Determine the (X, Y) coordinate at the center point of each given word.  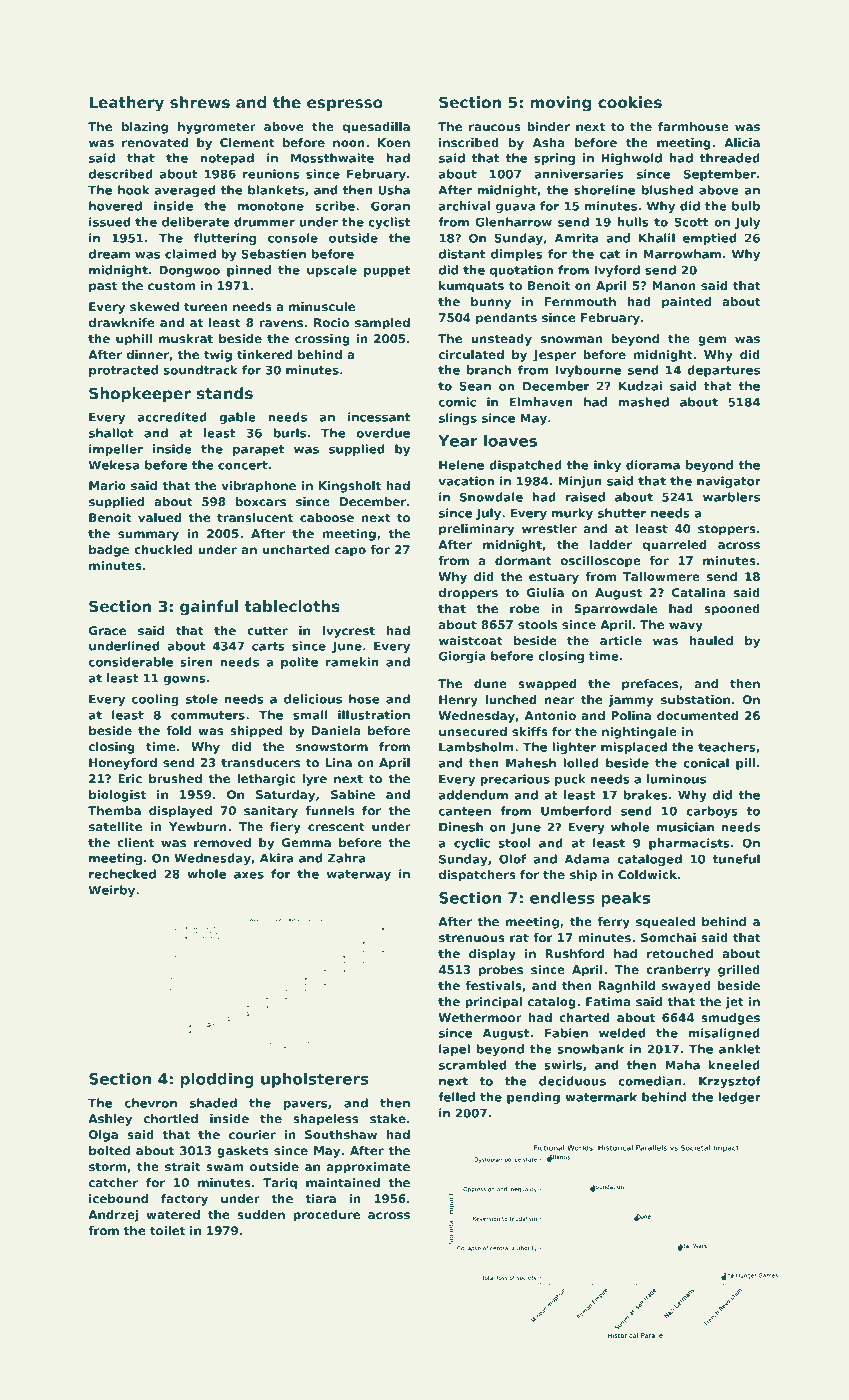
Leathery (126, 104)
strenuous (472, 937)
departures (723, 371)
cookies (630, 102)
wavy (686, 627)
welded (622, 1033)
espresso (345, 105)
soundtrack (201, 370)
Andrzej (113, 1216)
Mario (107, 485)
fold (178, 730)
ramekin (352, 662)
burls (290, 433)
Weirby (112, 891)
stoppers (727, 530)
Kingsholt (350, 487)
